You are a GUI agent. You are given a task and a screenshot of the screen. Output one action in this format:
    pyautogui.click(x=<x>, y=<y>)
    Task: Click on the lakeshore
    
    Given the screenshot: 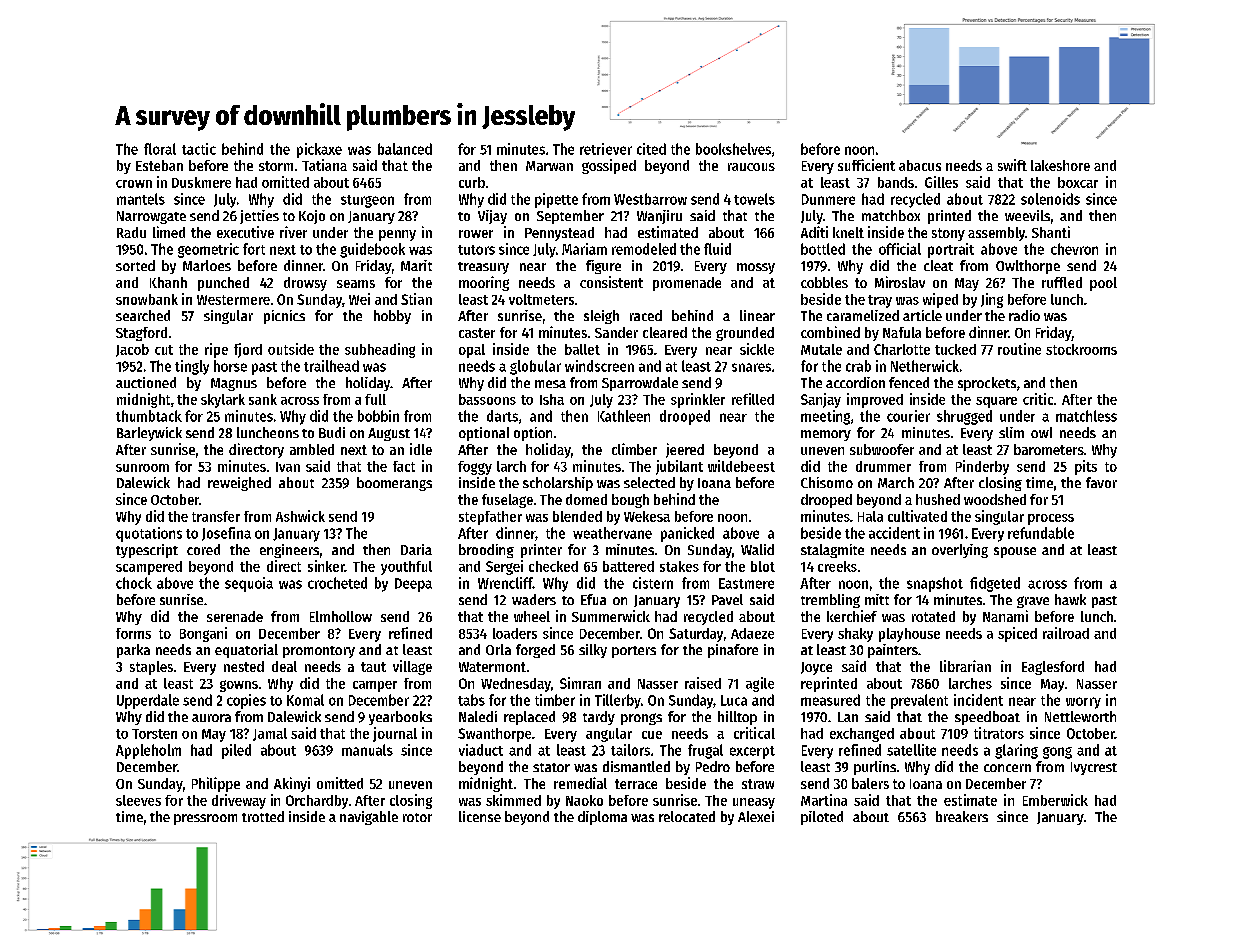 What is the action you would take?
    pyautogui.click(x=1060, y=165)
